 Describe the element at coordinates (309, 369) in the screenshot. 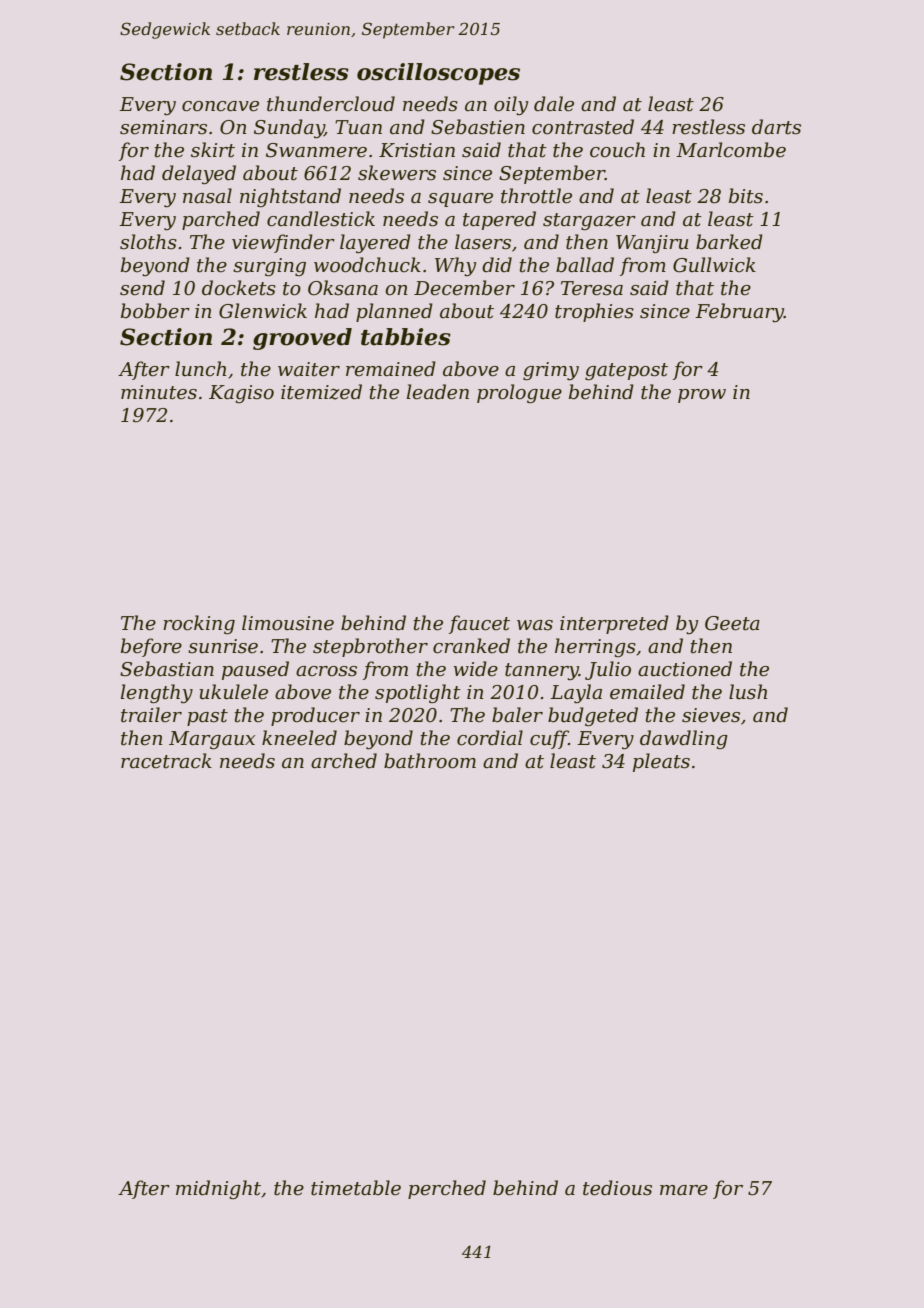

I see `waiter` at that location.
